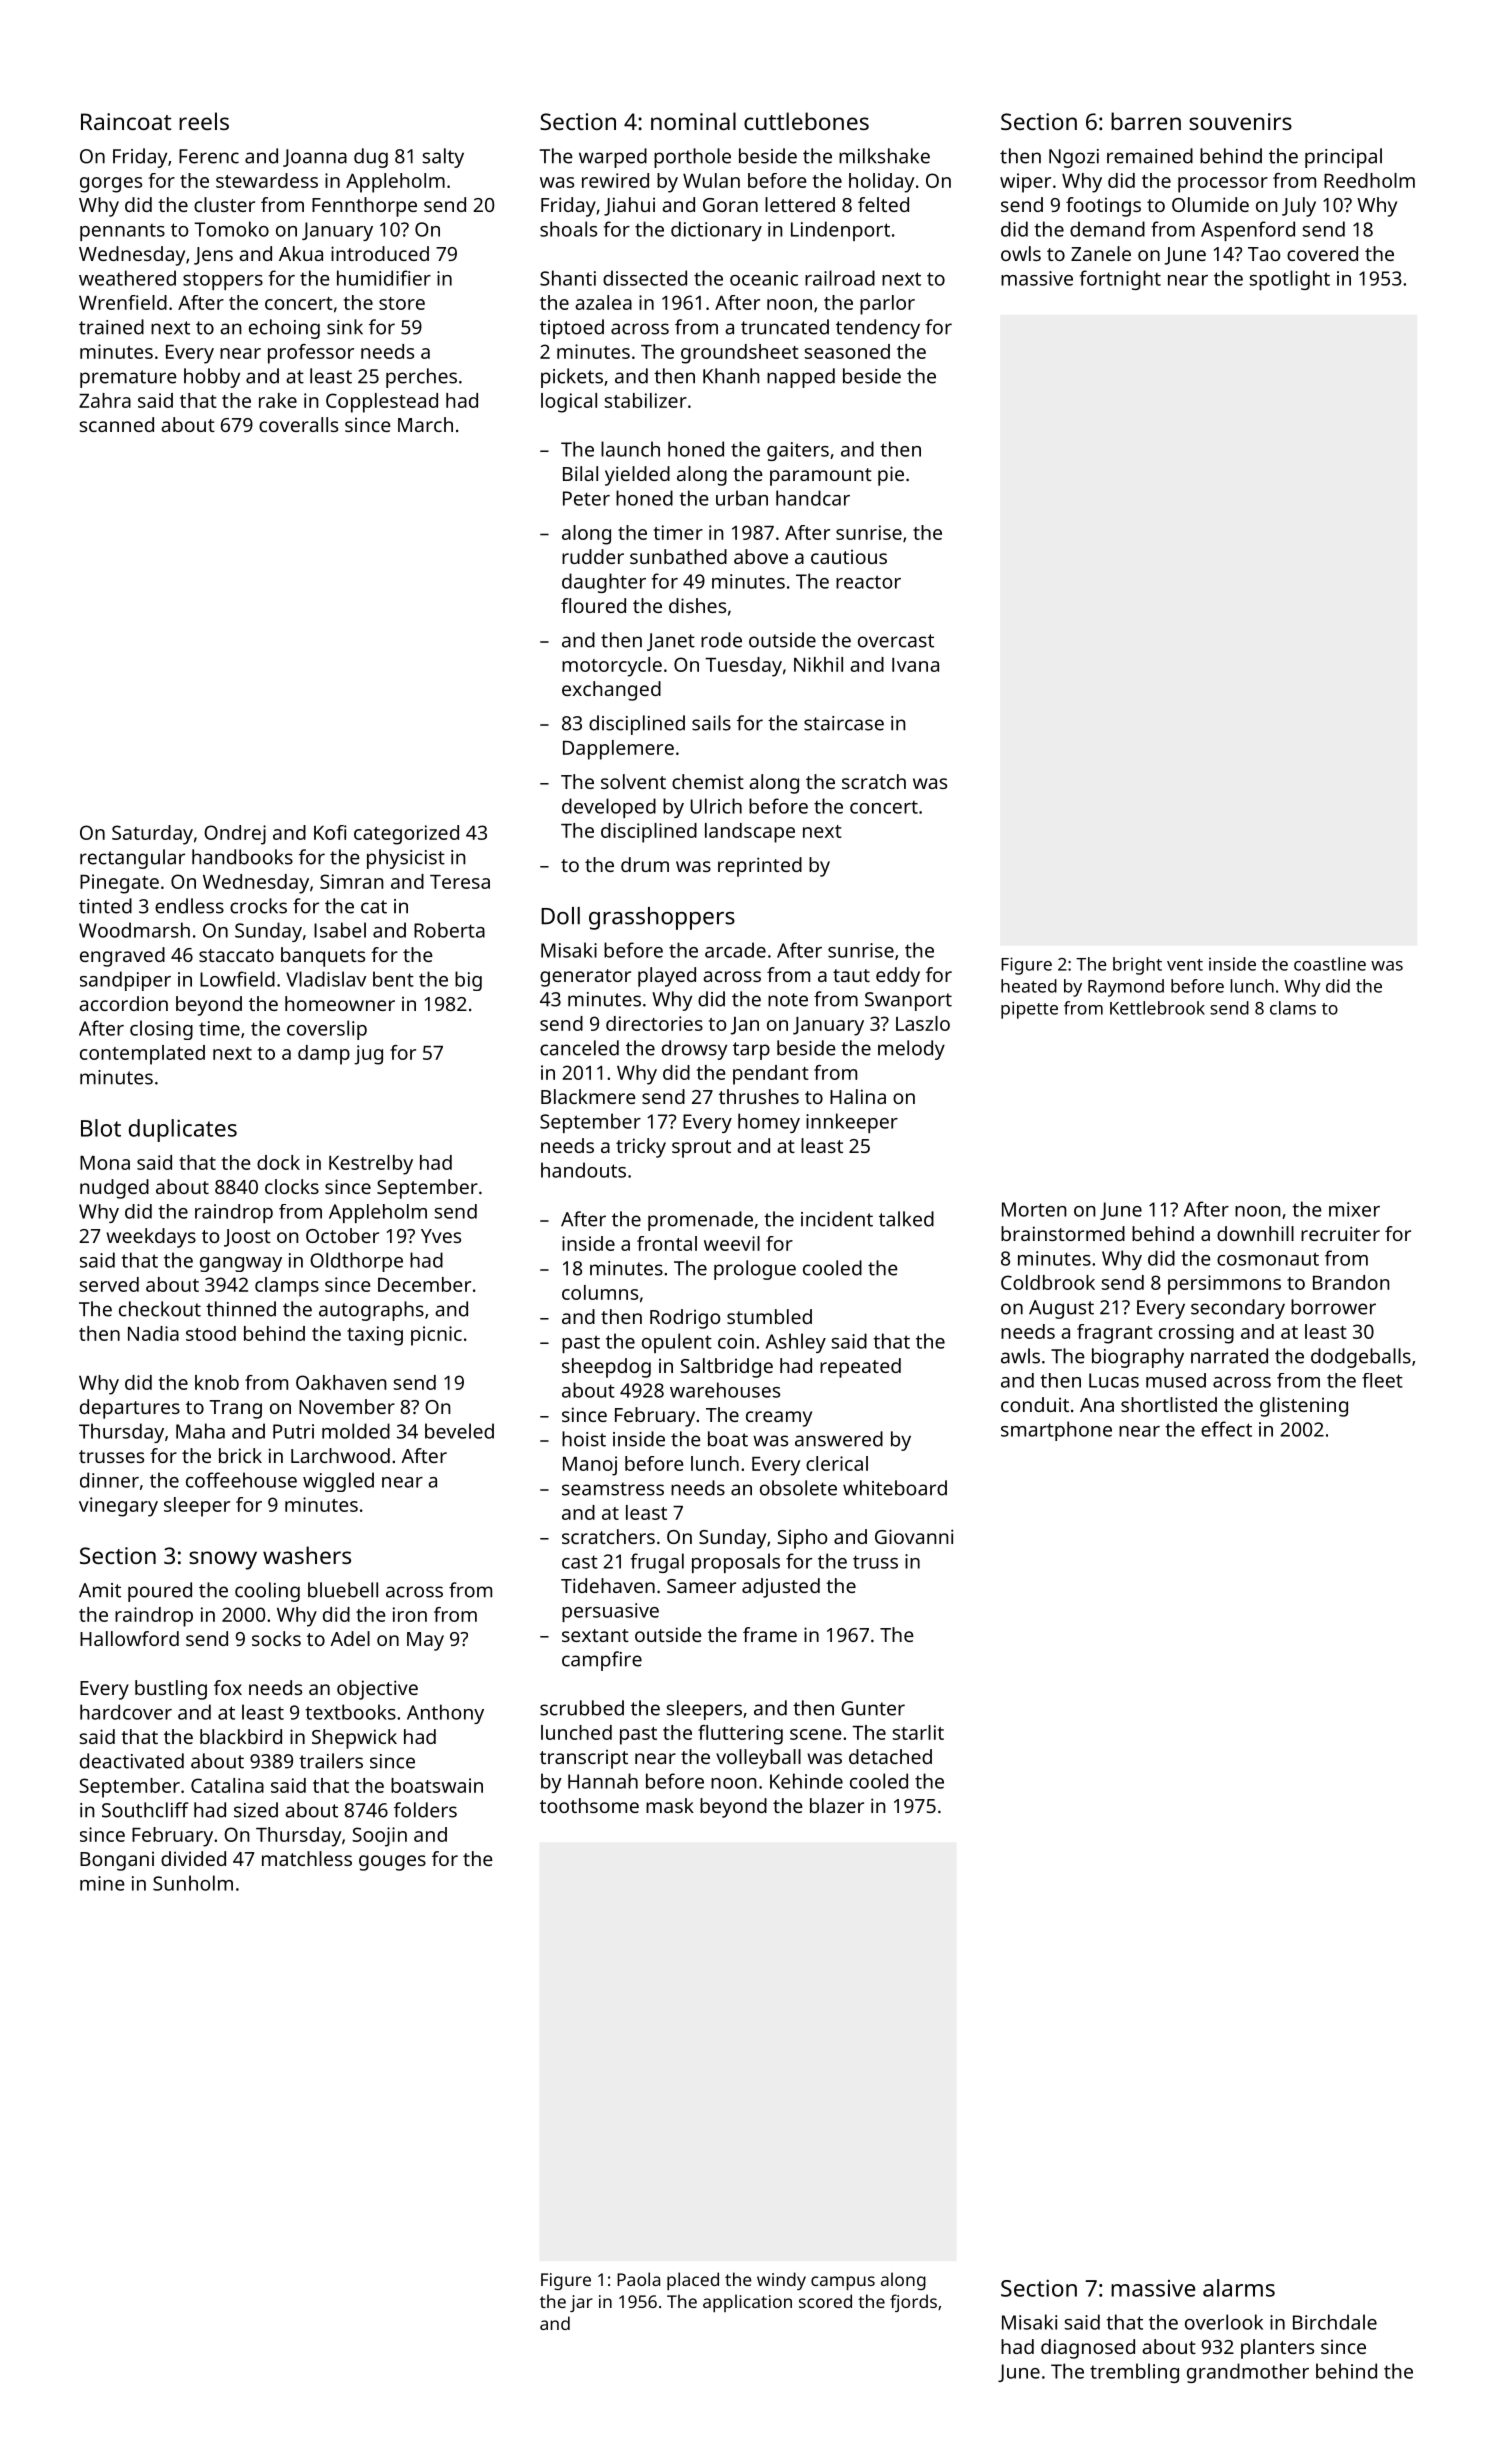  What do you see at coordinates (759, 1096) in the screenshot?
I see `thrushes` at bounding box center [759, 1096].
